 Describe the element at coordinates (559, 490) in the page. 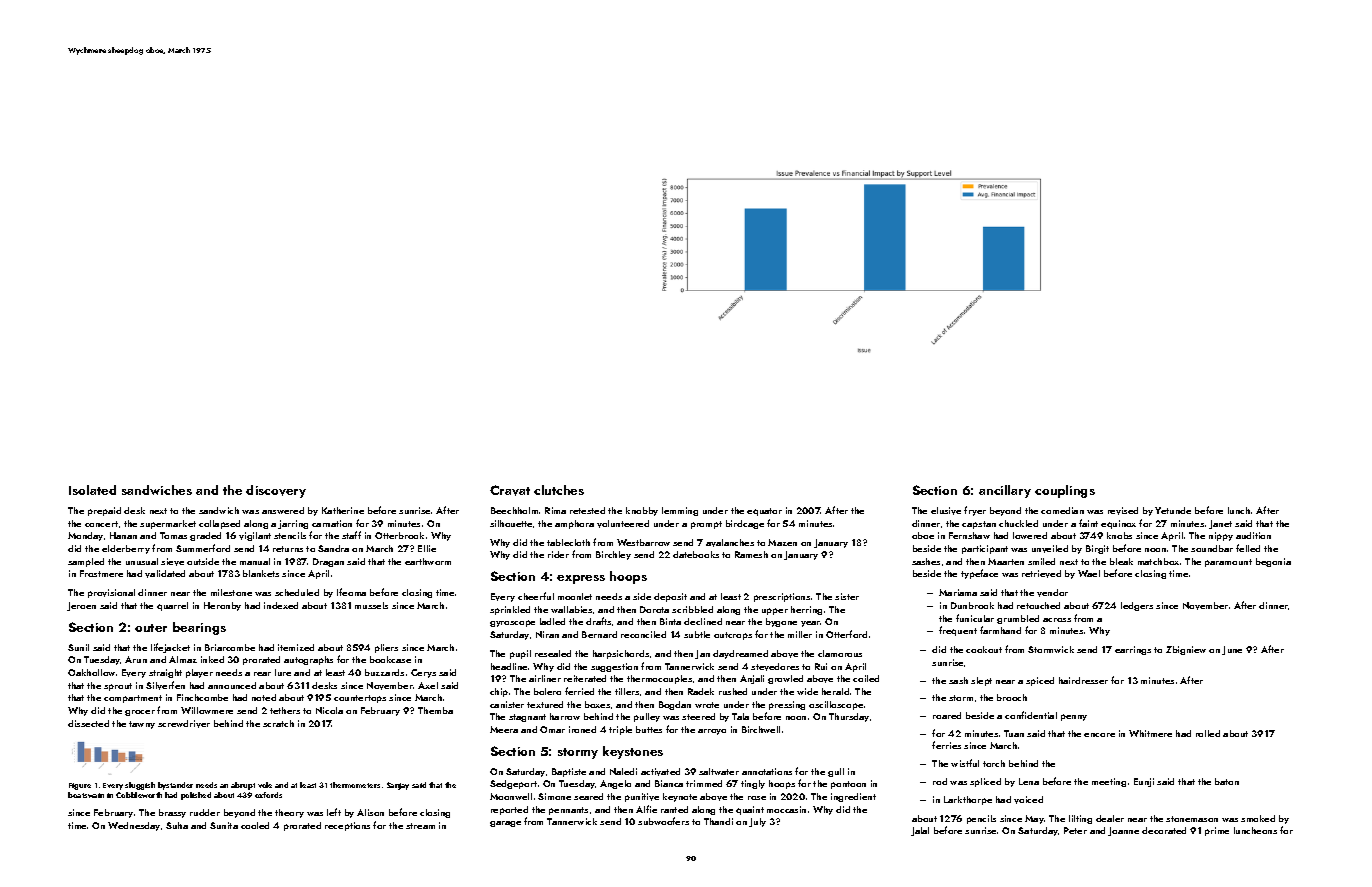

I see `clutches` at that location.
